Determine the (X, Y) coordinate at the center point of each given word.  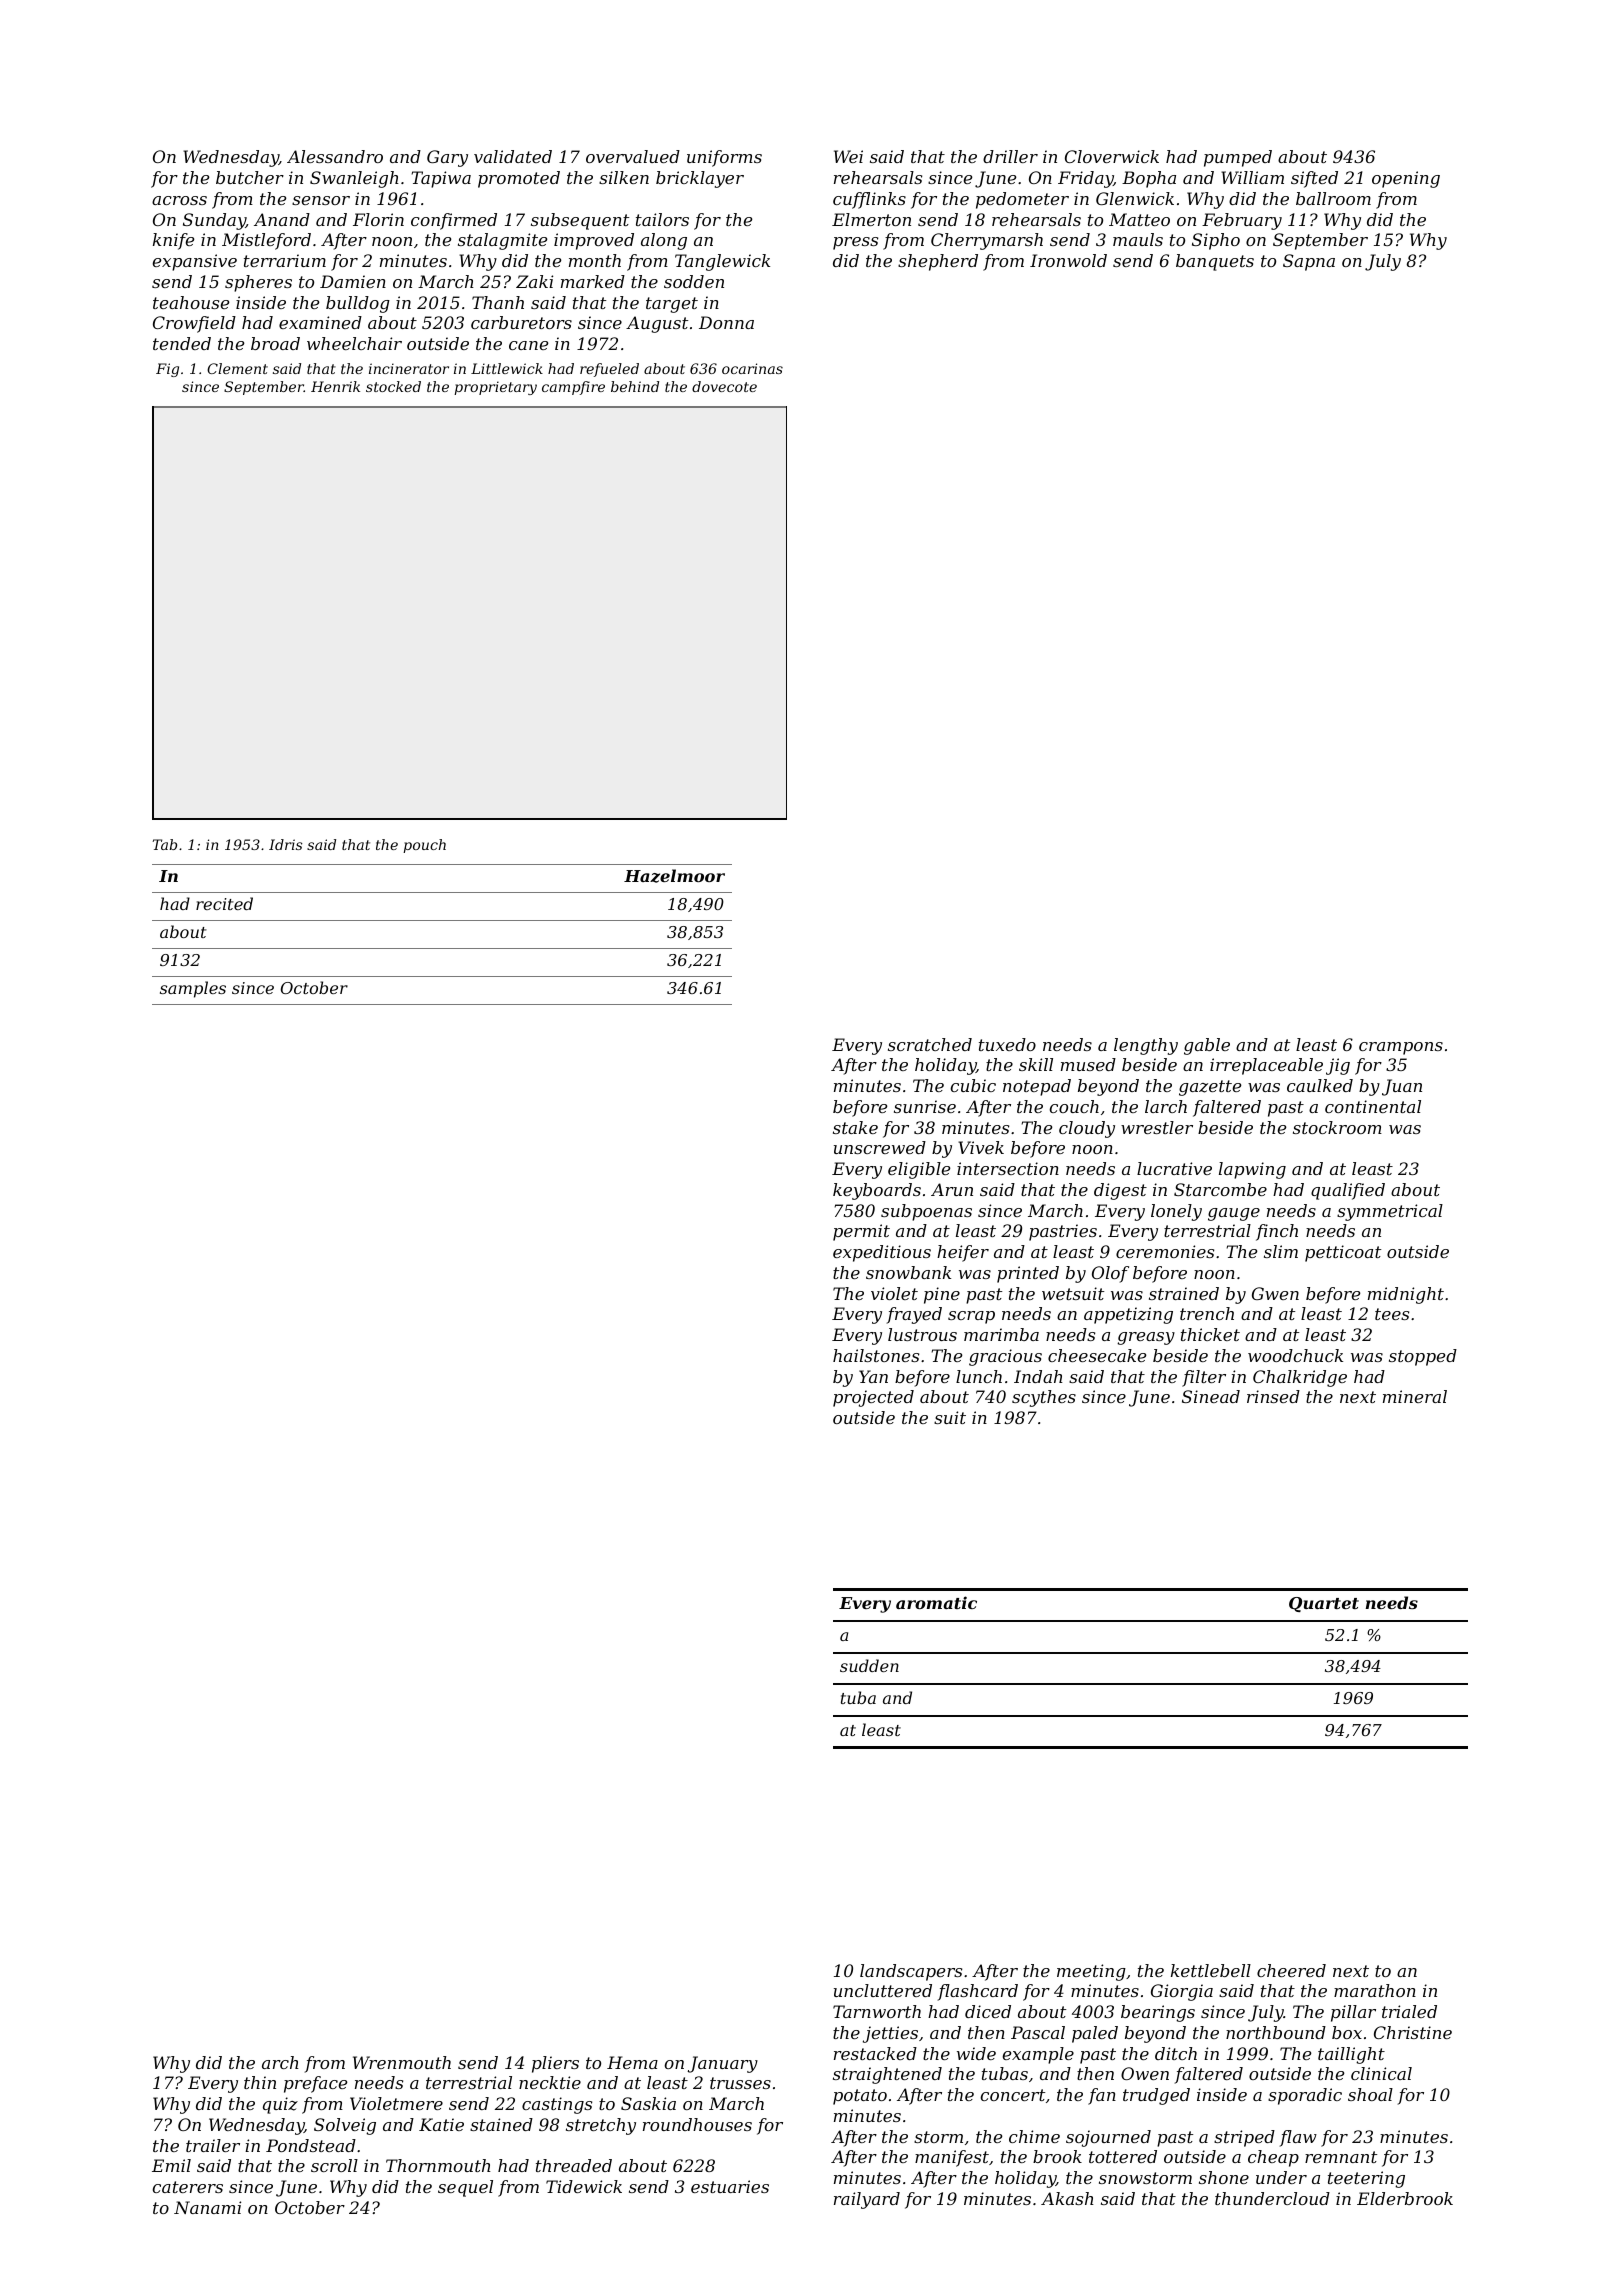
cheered (1291, 1970)
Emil (171, 2165)
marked (593, 281)
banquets (1215, 262)
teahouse (191, 302)
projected (873, 1398)
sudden (869, 1665)
